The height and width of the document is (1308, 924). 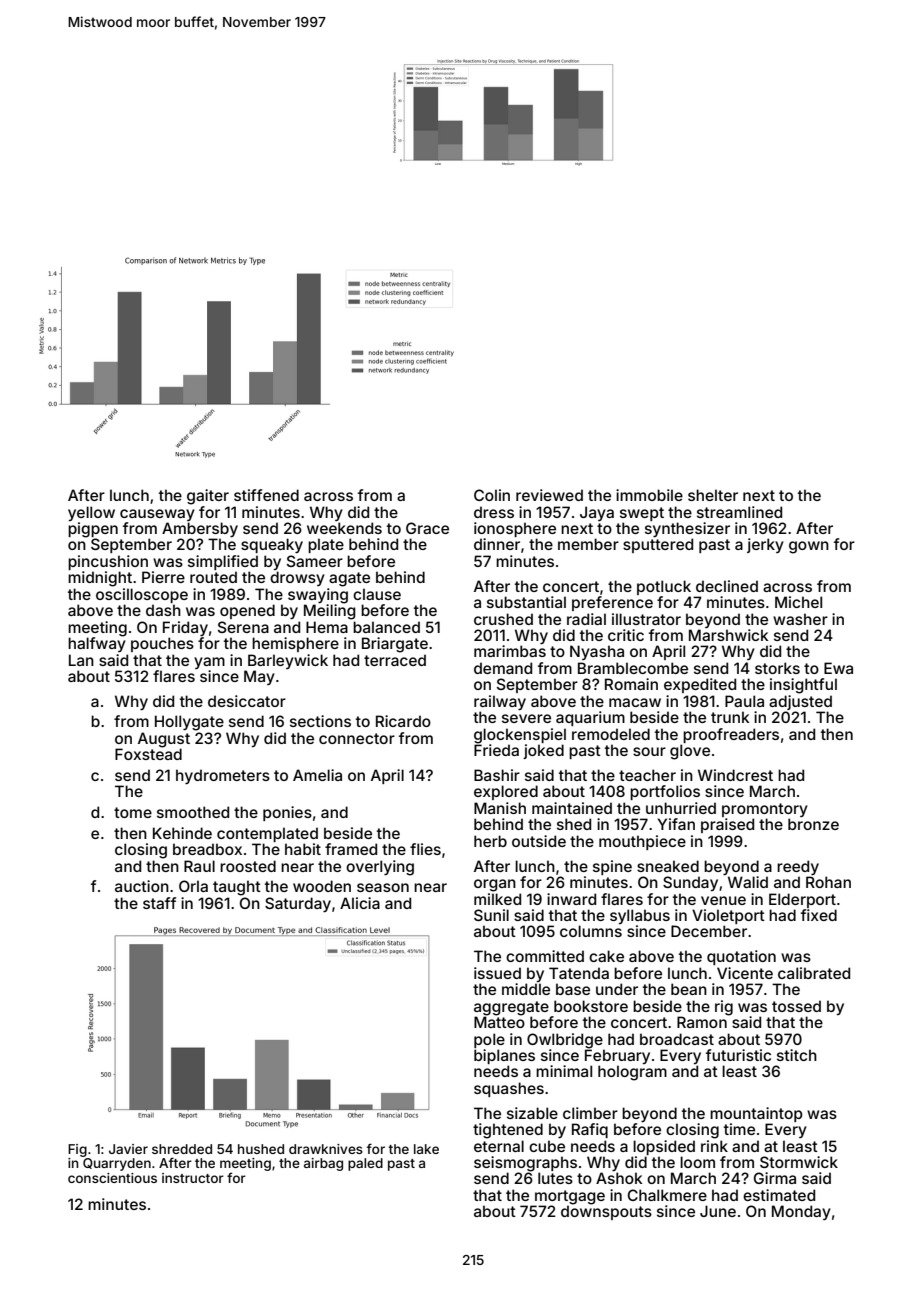 I want to click on sections, so click(x=320, y=721).
